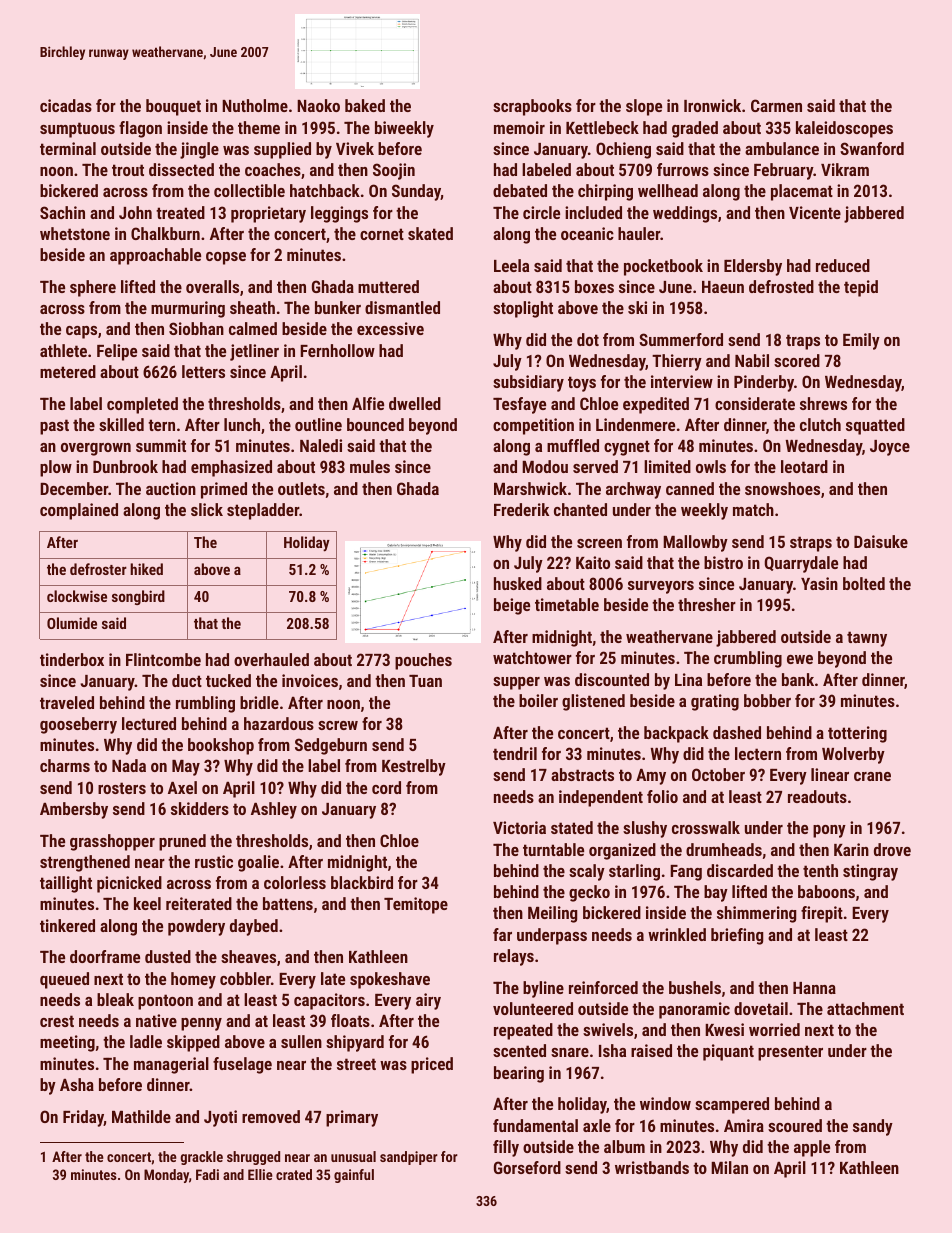 This page has width=952, height=1233. Describe the element at coordinates (207, 1174) in the page. I see `Fadi` at that location.
